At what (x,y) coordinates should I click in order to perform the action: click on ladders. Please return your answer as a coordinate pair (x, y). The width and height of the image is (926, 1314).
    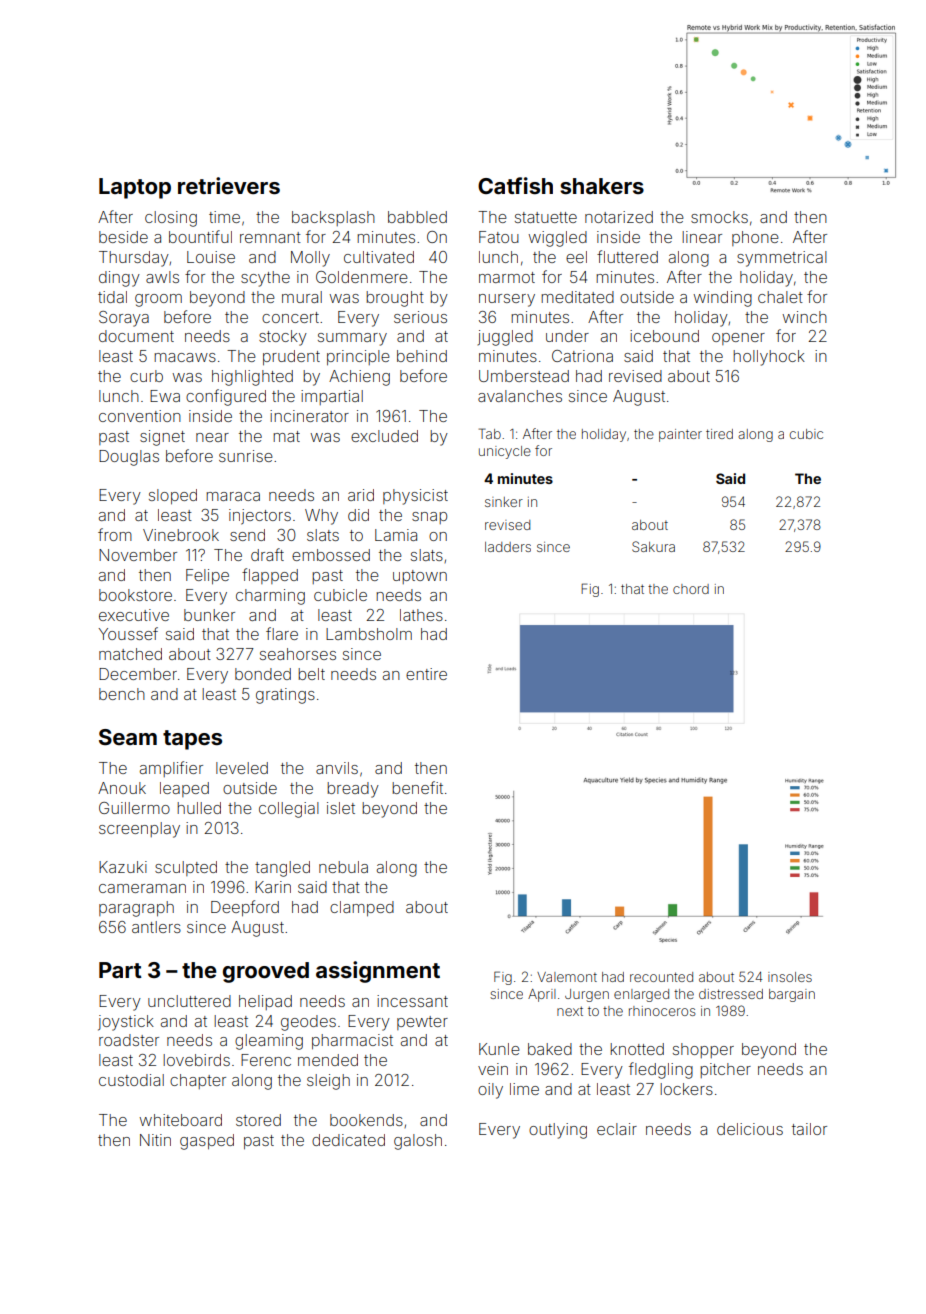
    Looking at the image, I should click on (508, 547).
